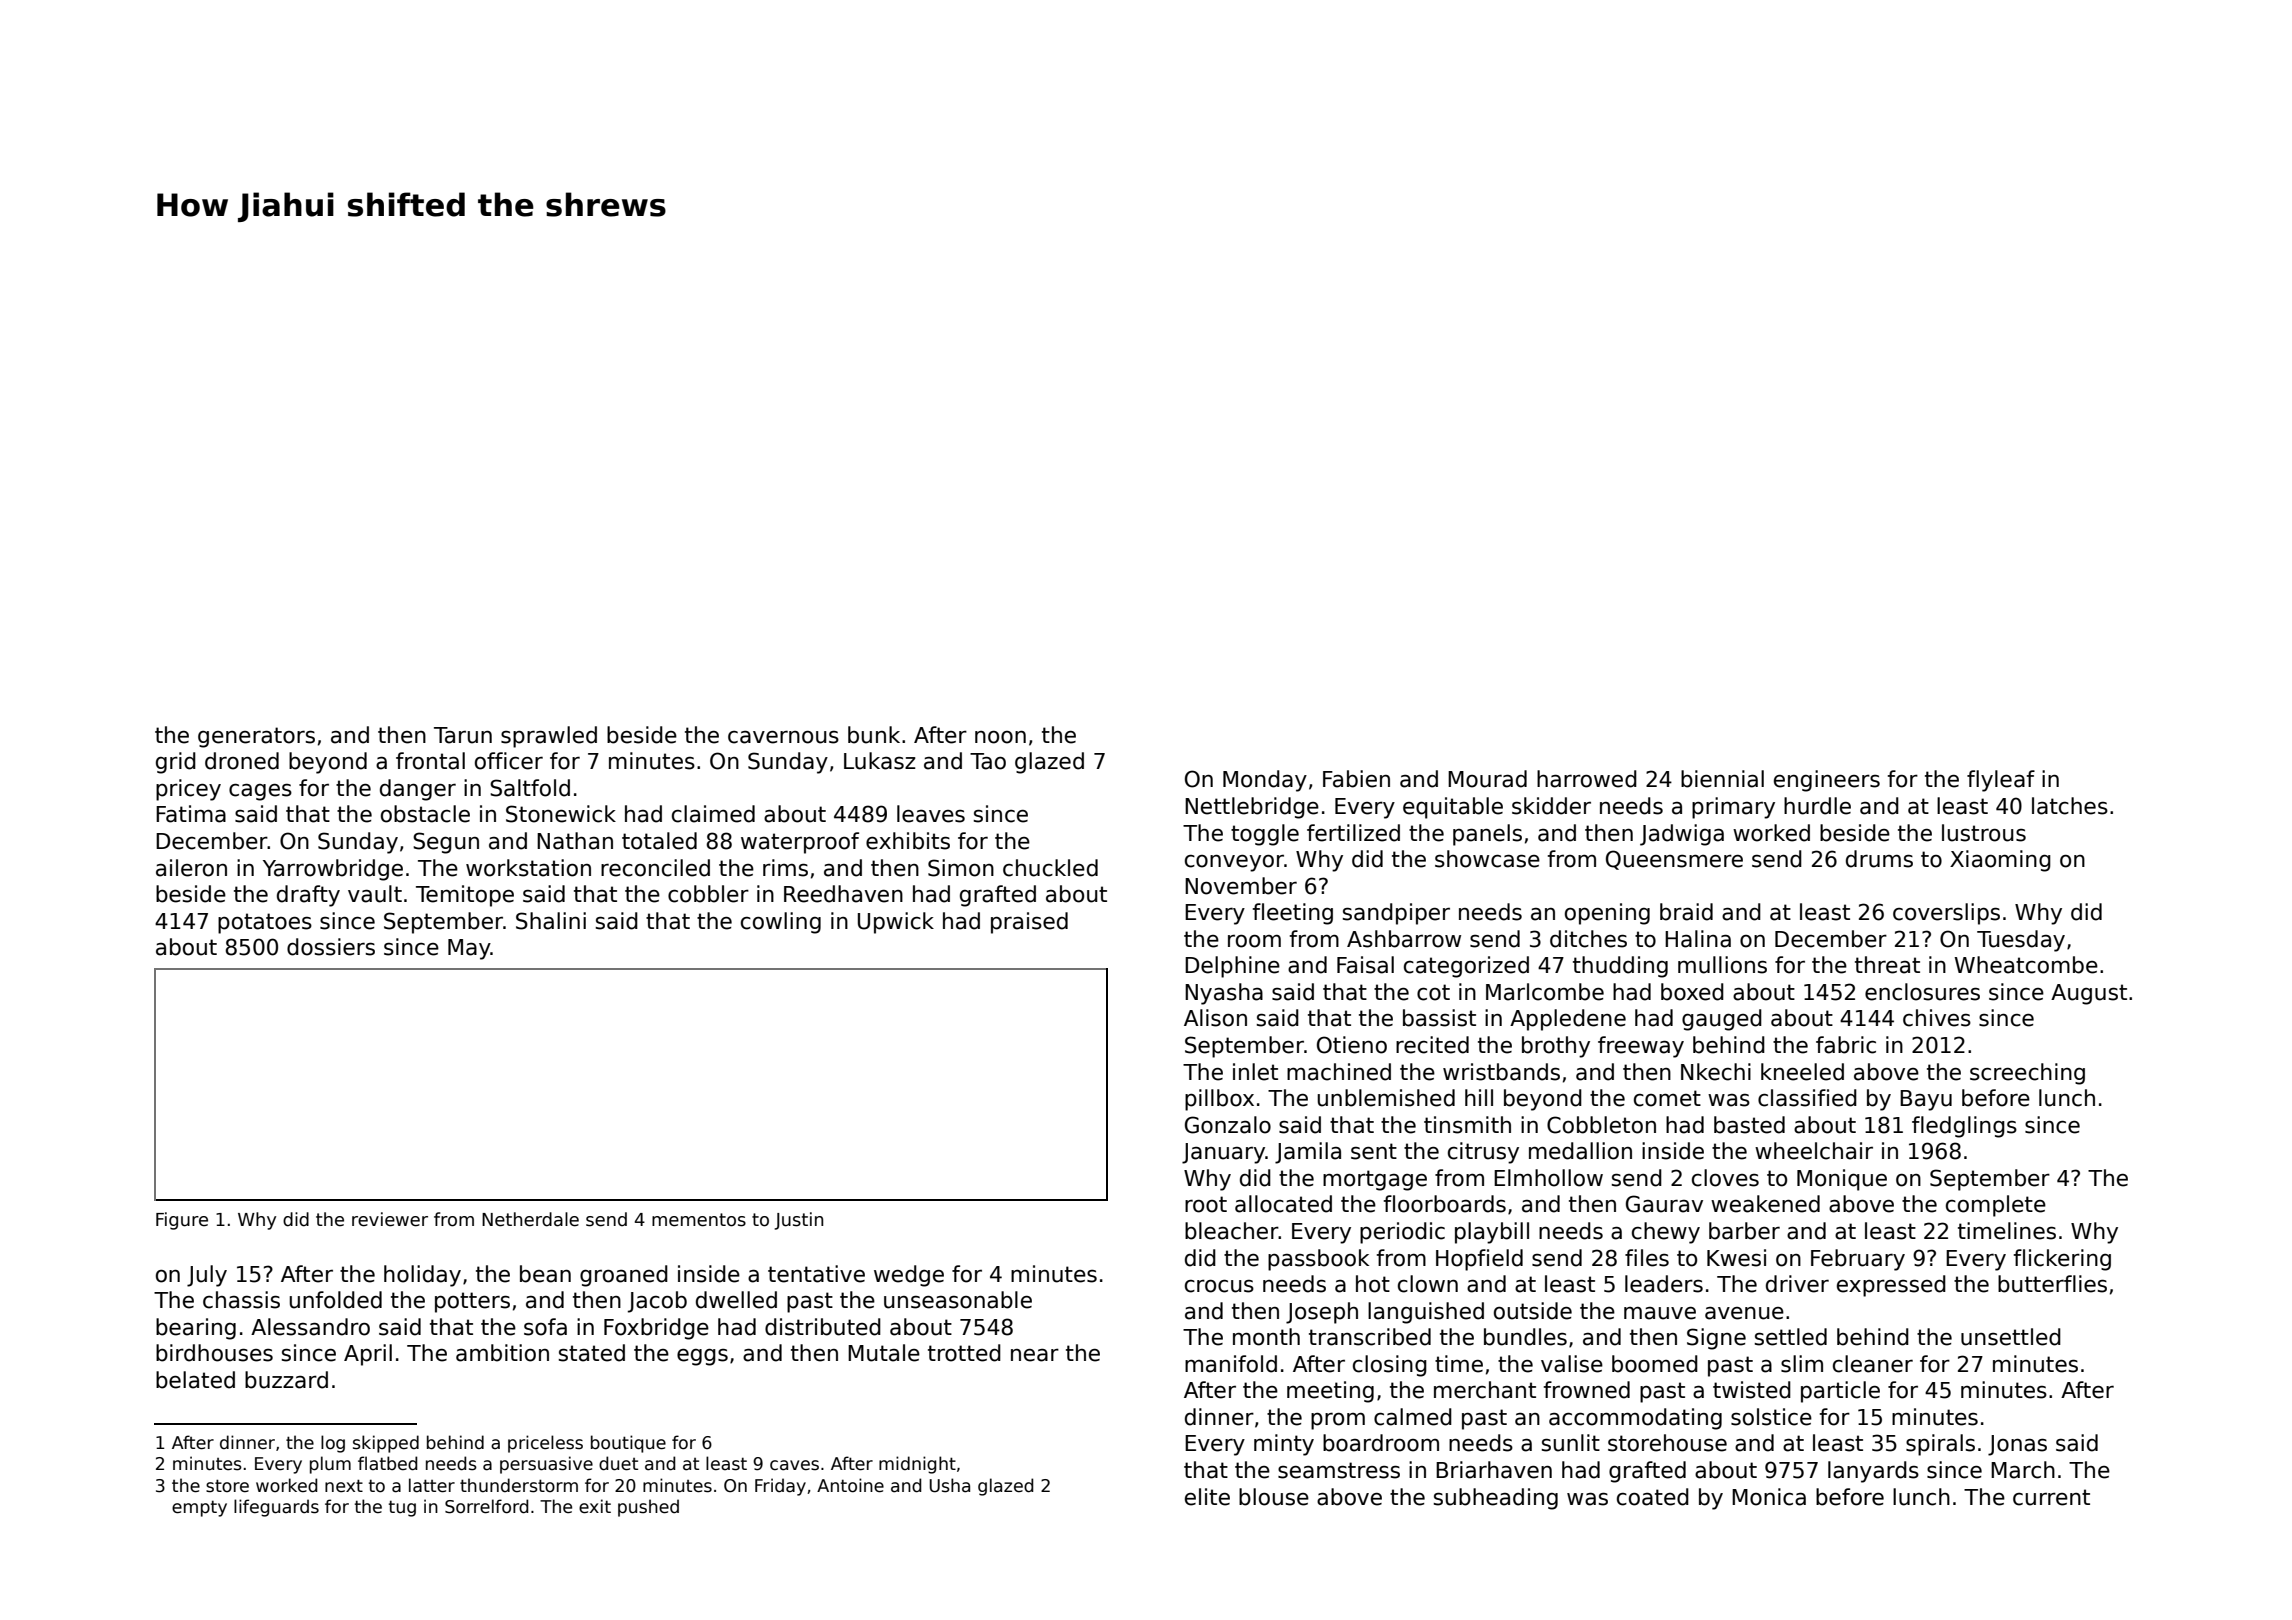  What do you see at coordinates (528, 868) in the image?
I see `workstation` at bounding box center [528, 868].
